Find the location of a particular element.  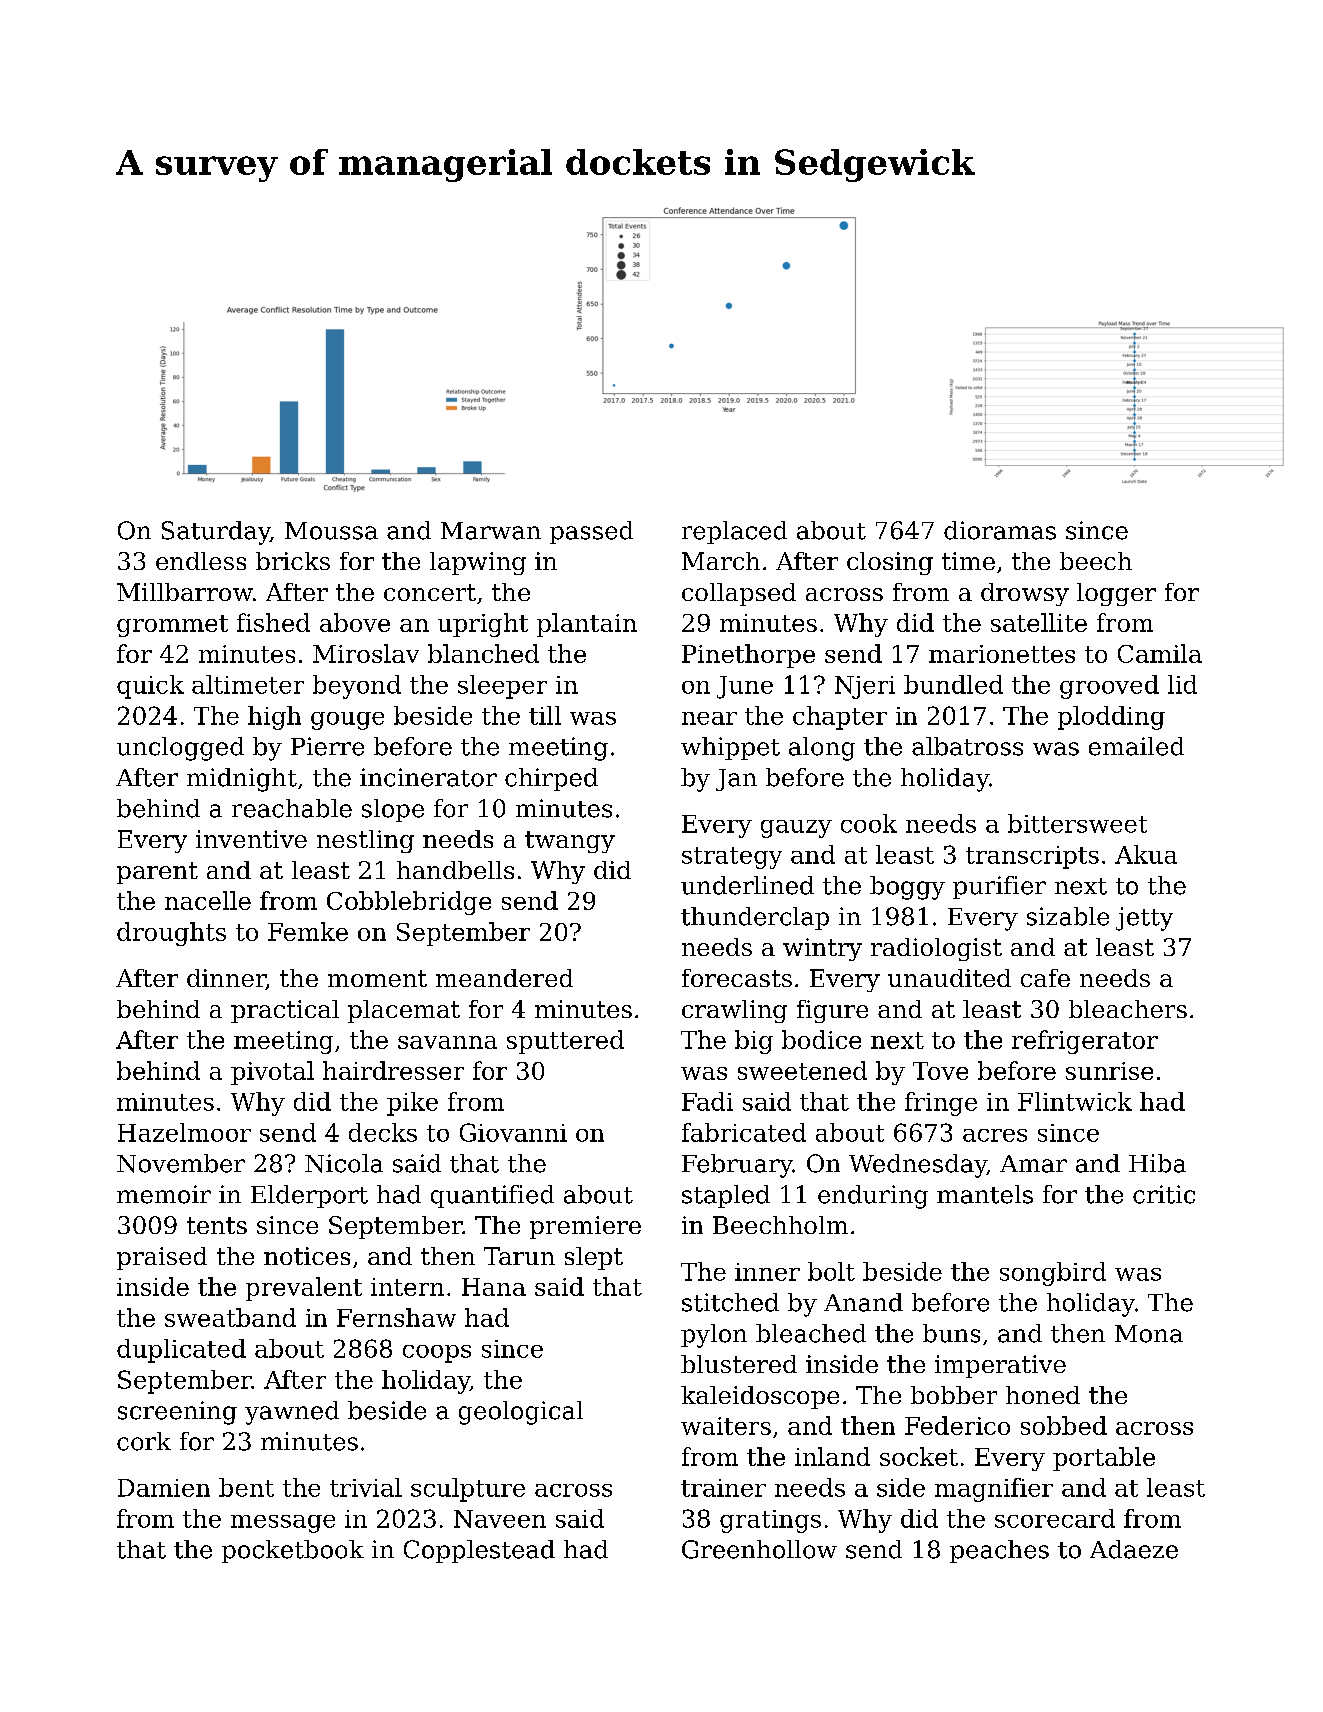

lapwing is located at coordinates (478, 563).
